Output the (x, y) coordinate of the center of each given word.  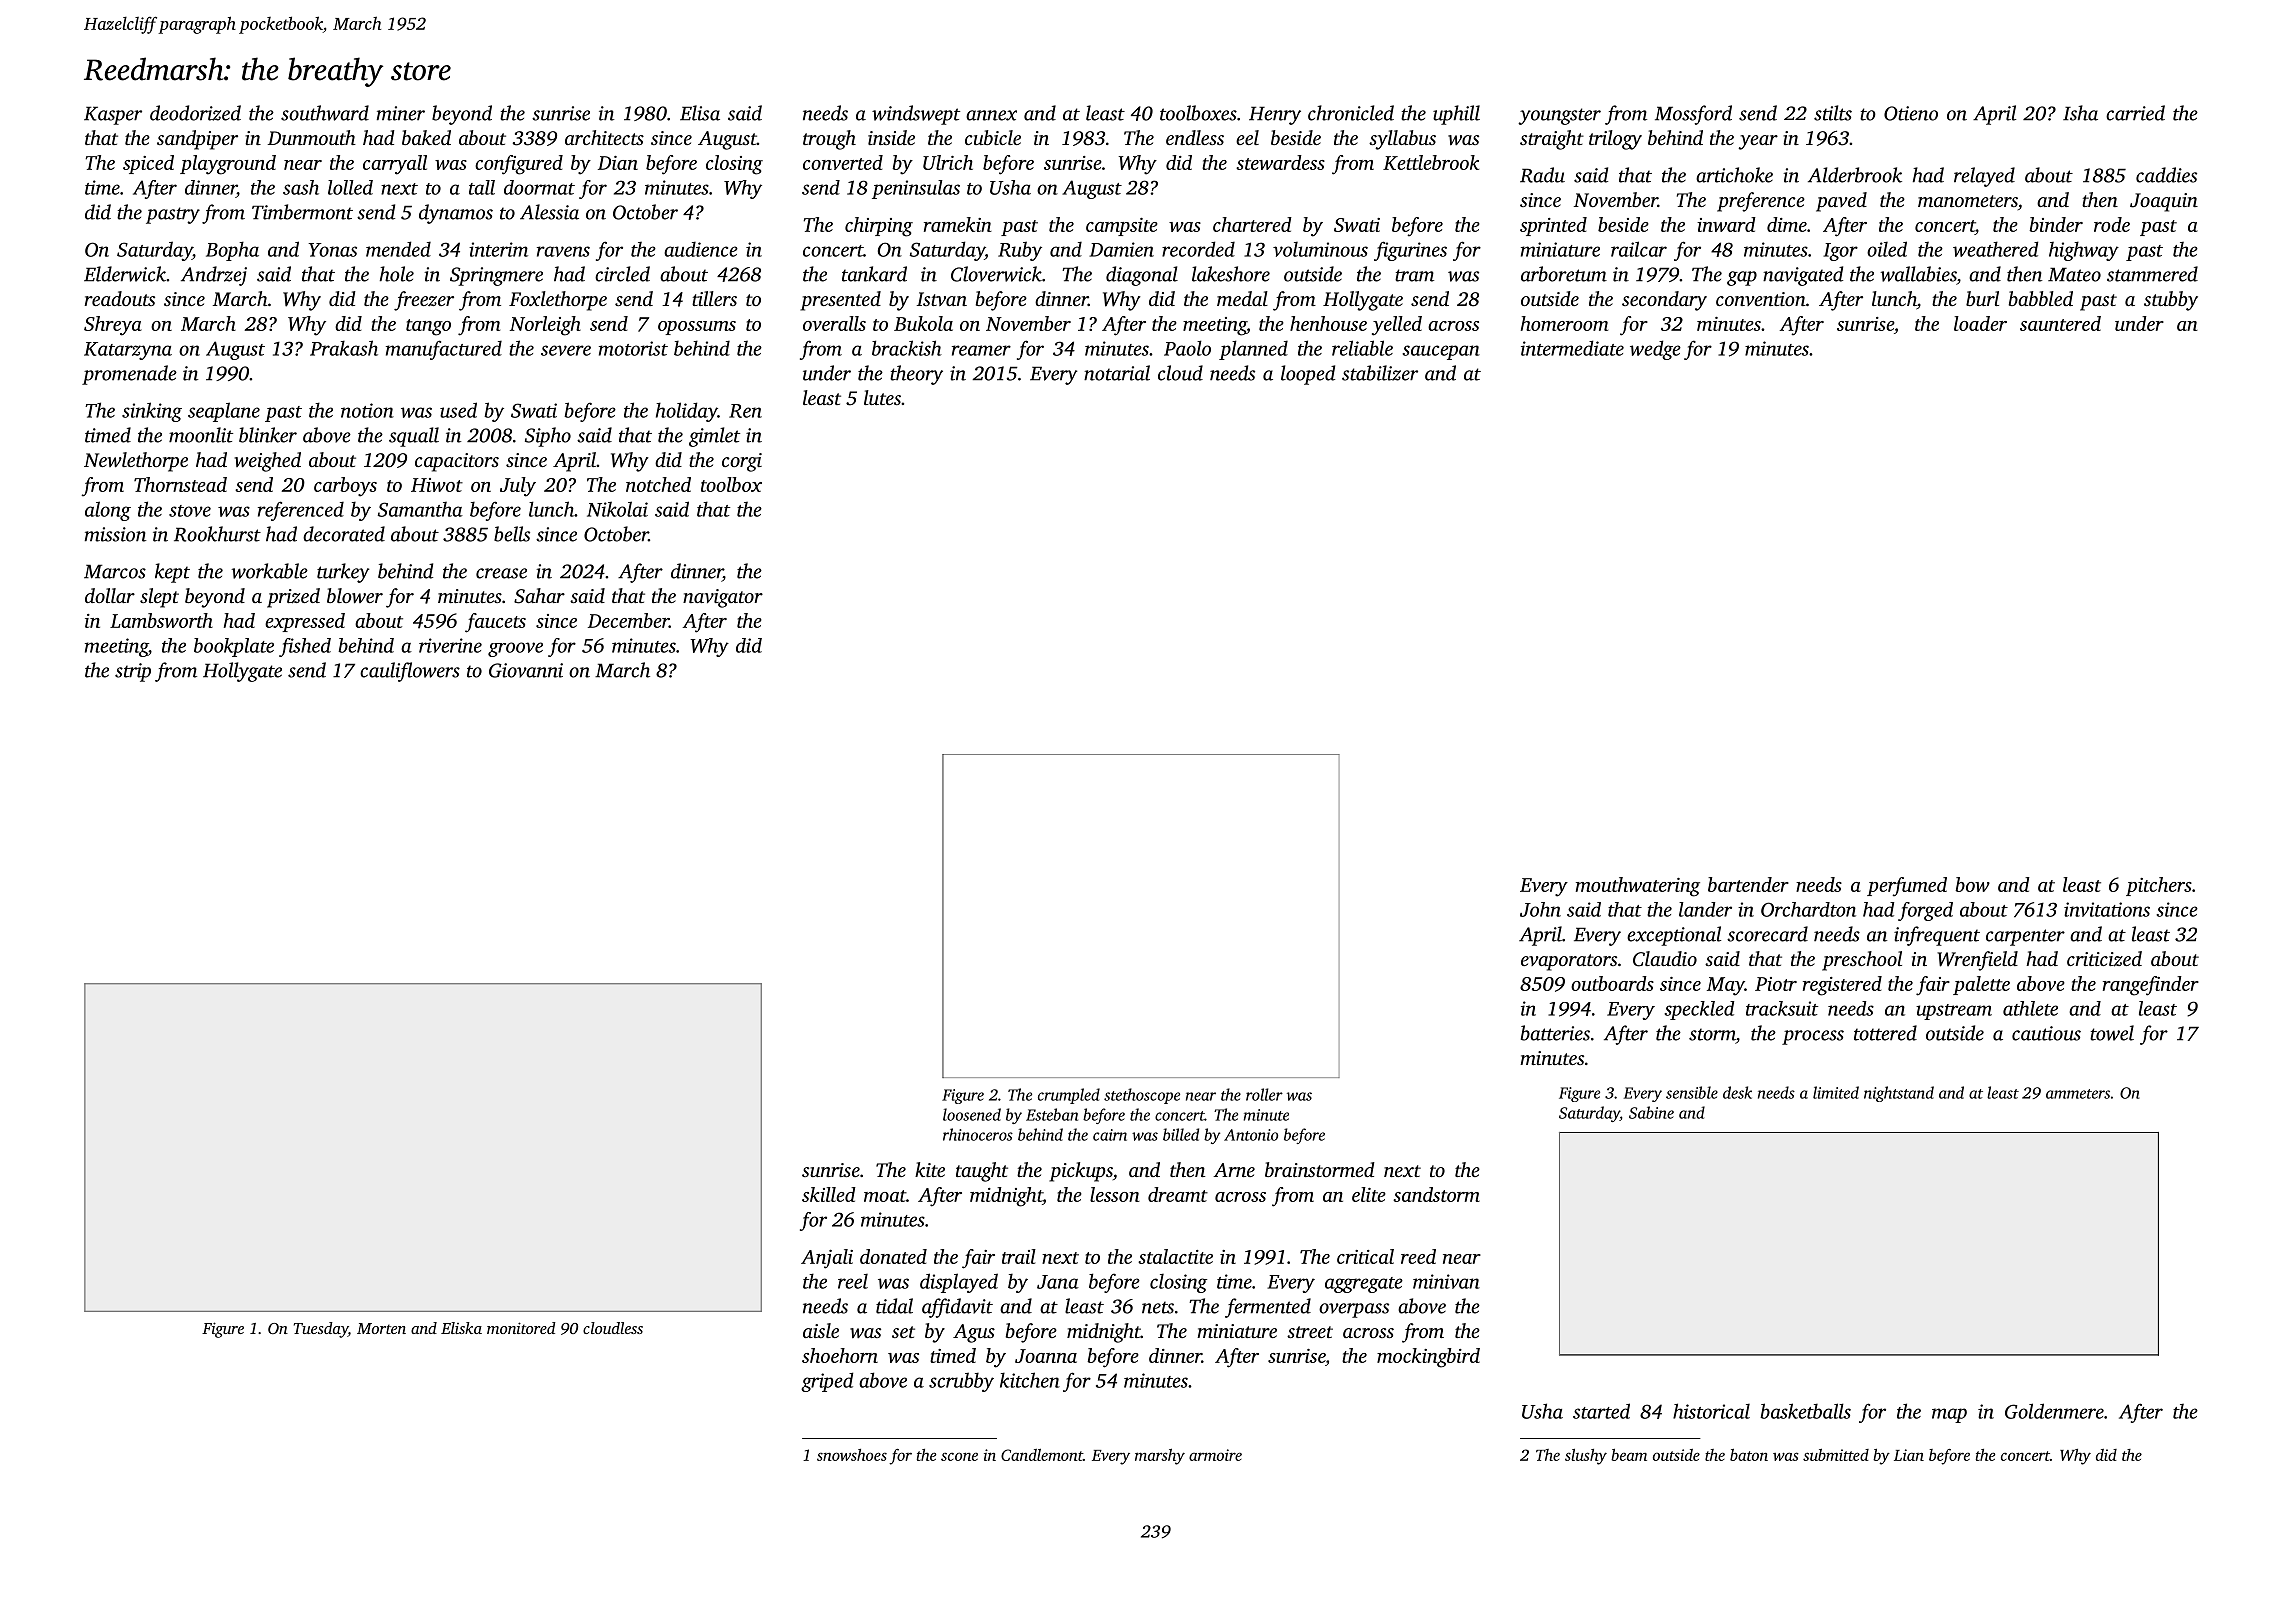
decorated (344, 534)
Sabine (1651, 1112)
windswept (916, 115)
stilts (1833, 113)
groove (515, 649)
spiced (148, 164)
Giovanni (526, 670)
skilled (829, 1194)
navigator (723, 598)
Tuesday (321, 1330)
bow (1972, 884)
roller (1264, 1094)
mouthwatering (1638, 887)
